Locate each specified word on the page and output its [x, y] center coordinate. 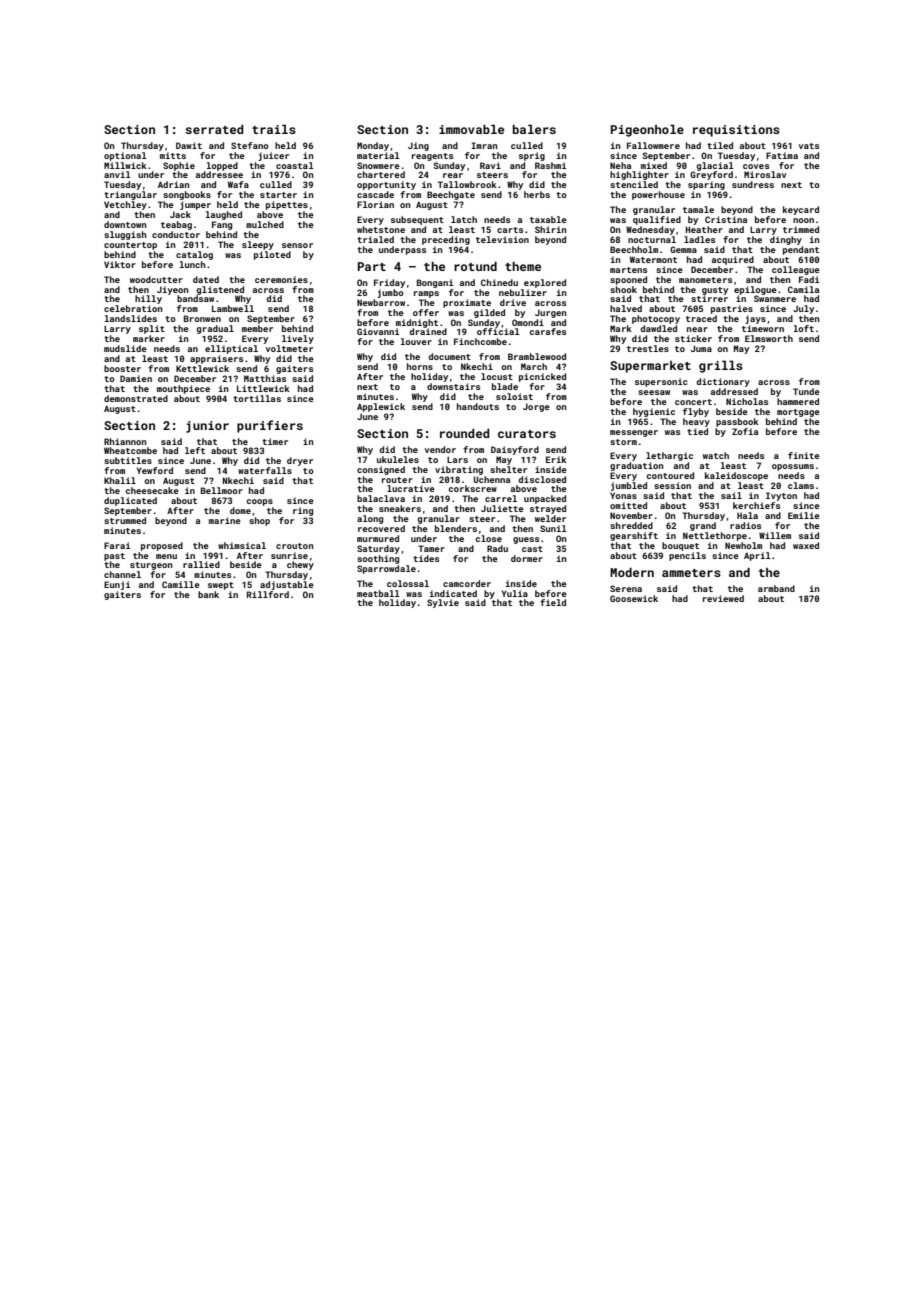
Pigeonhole [647, 130]
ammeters [691, 573]
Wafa [238, 184]
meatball [378, 593]
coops [260, 502]
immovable [471, 129]
